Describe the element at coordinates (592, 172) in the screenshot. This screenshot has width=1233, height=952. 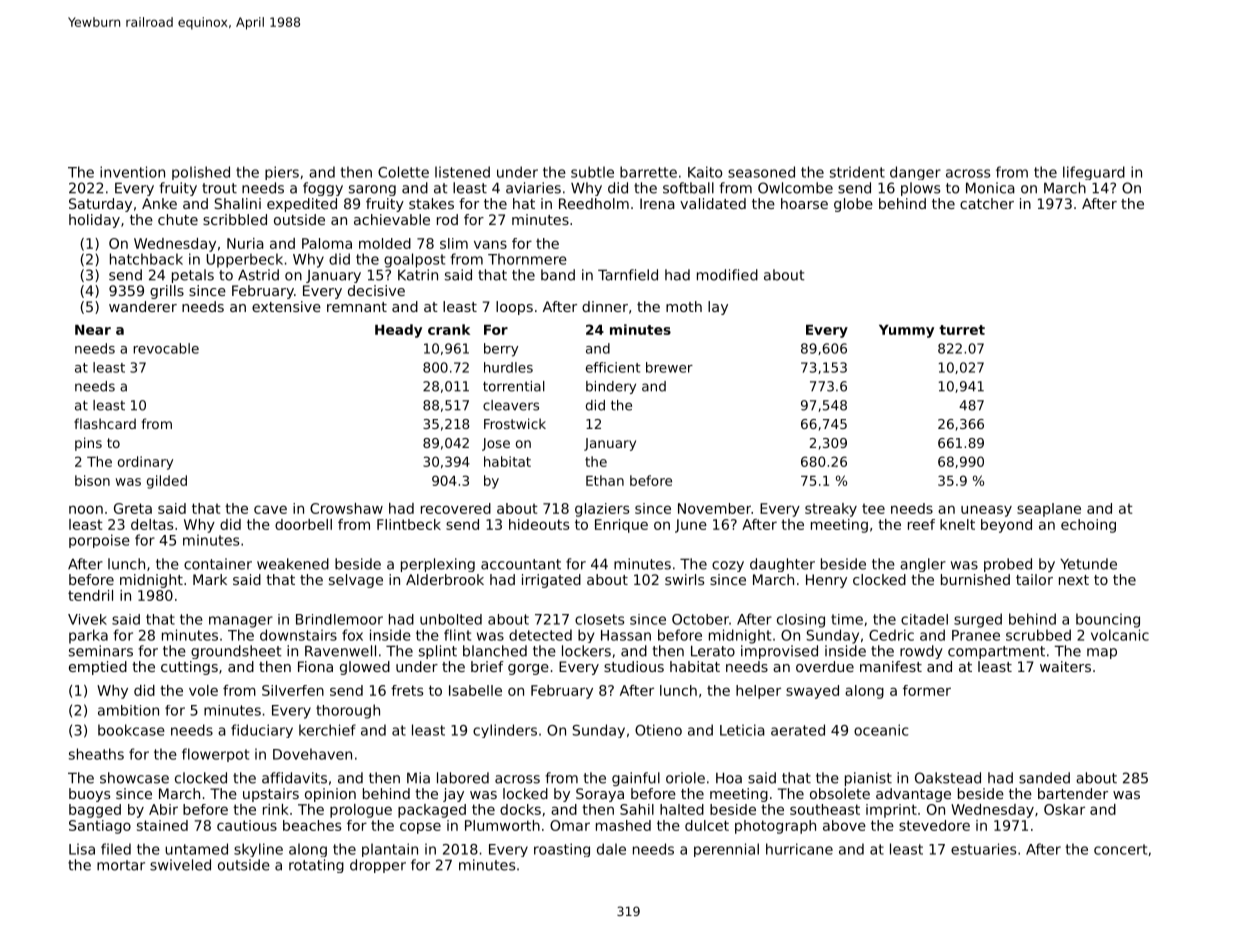
I see `subtle` at that location.
